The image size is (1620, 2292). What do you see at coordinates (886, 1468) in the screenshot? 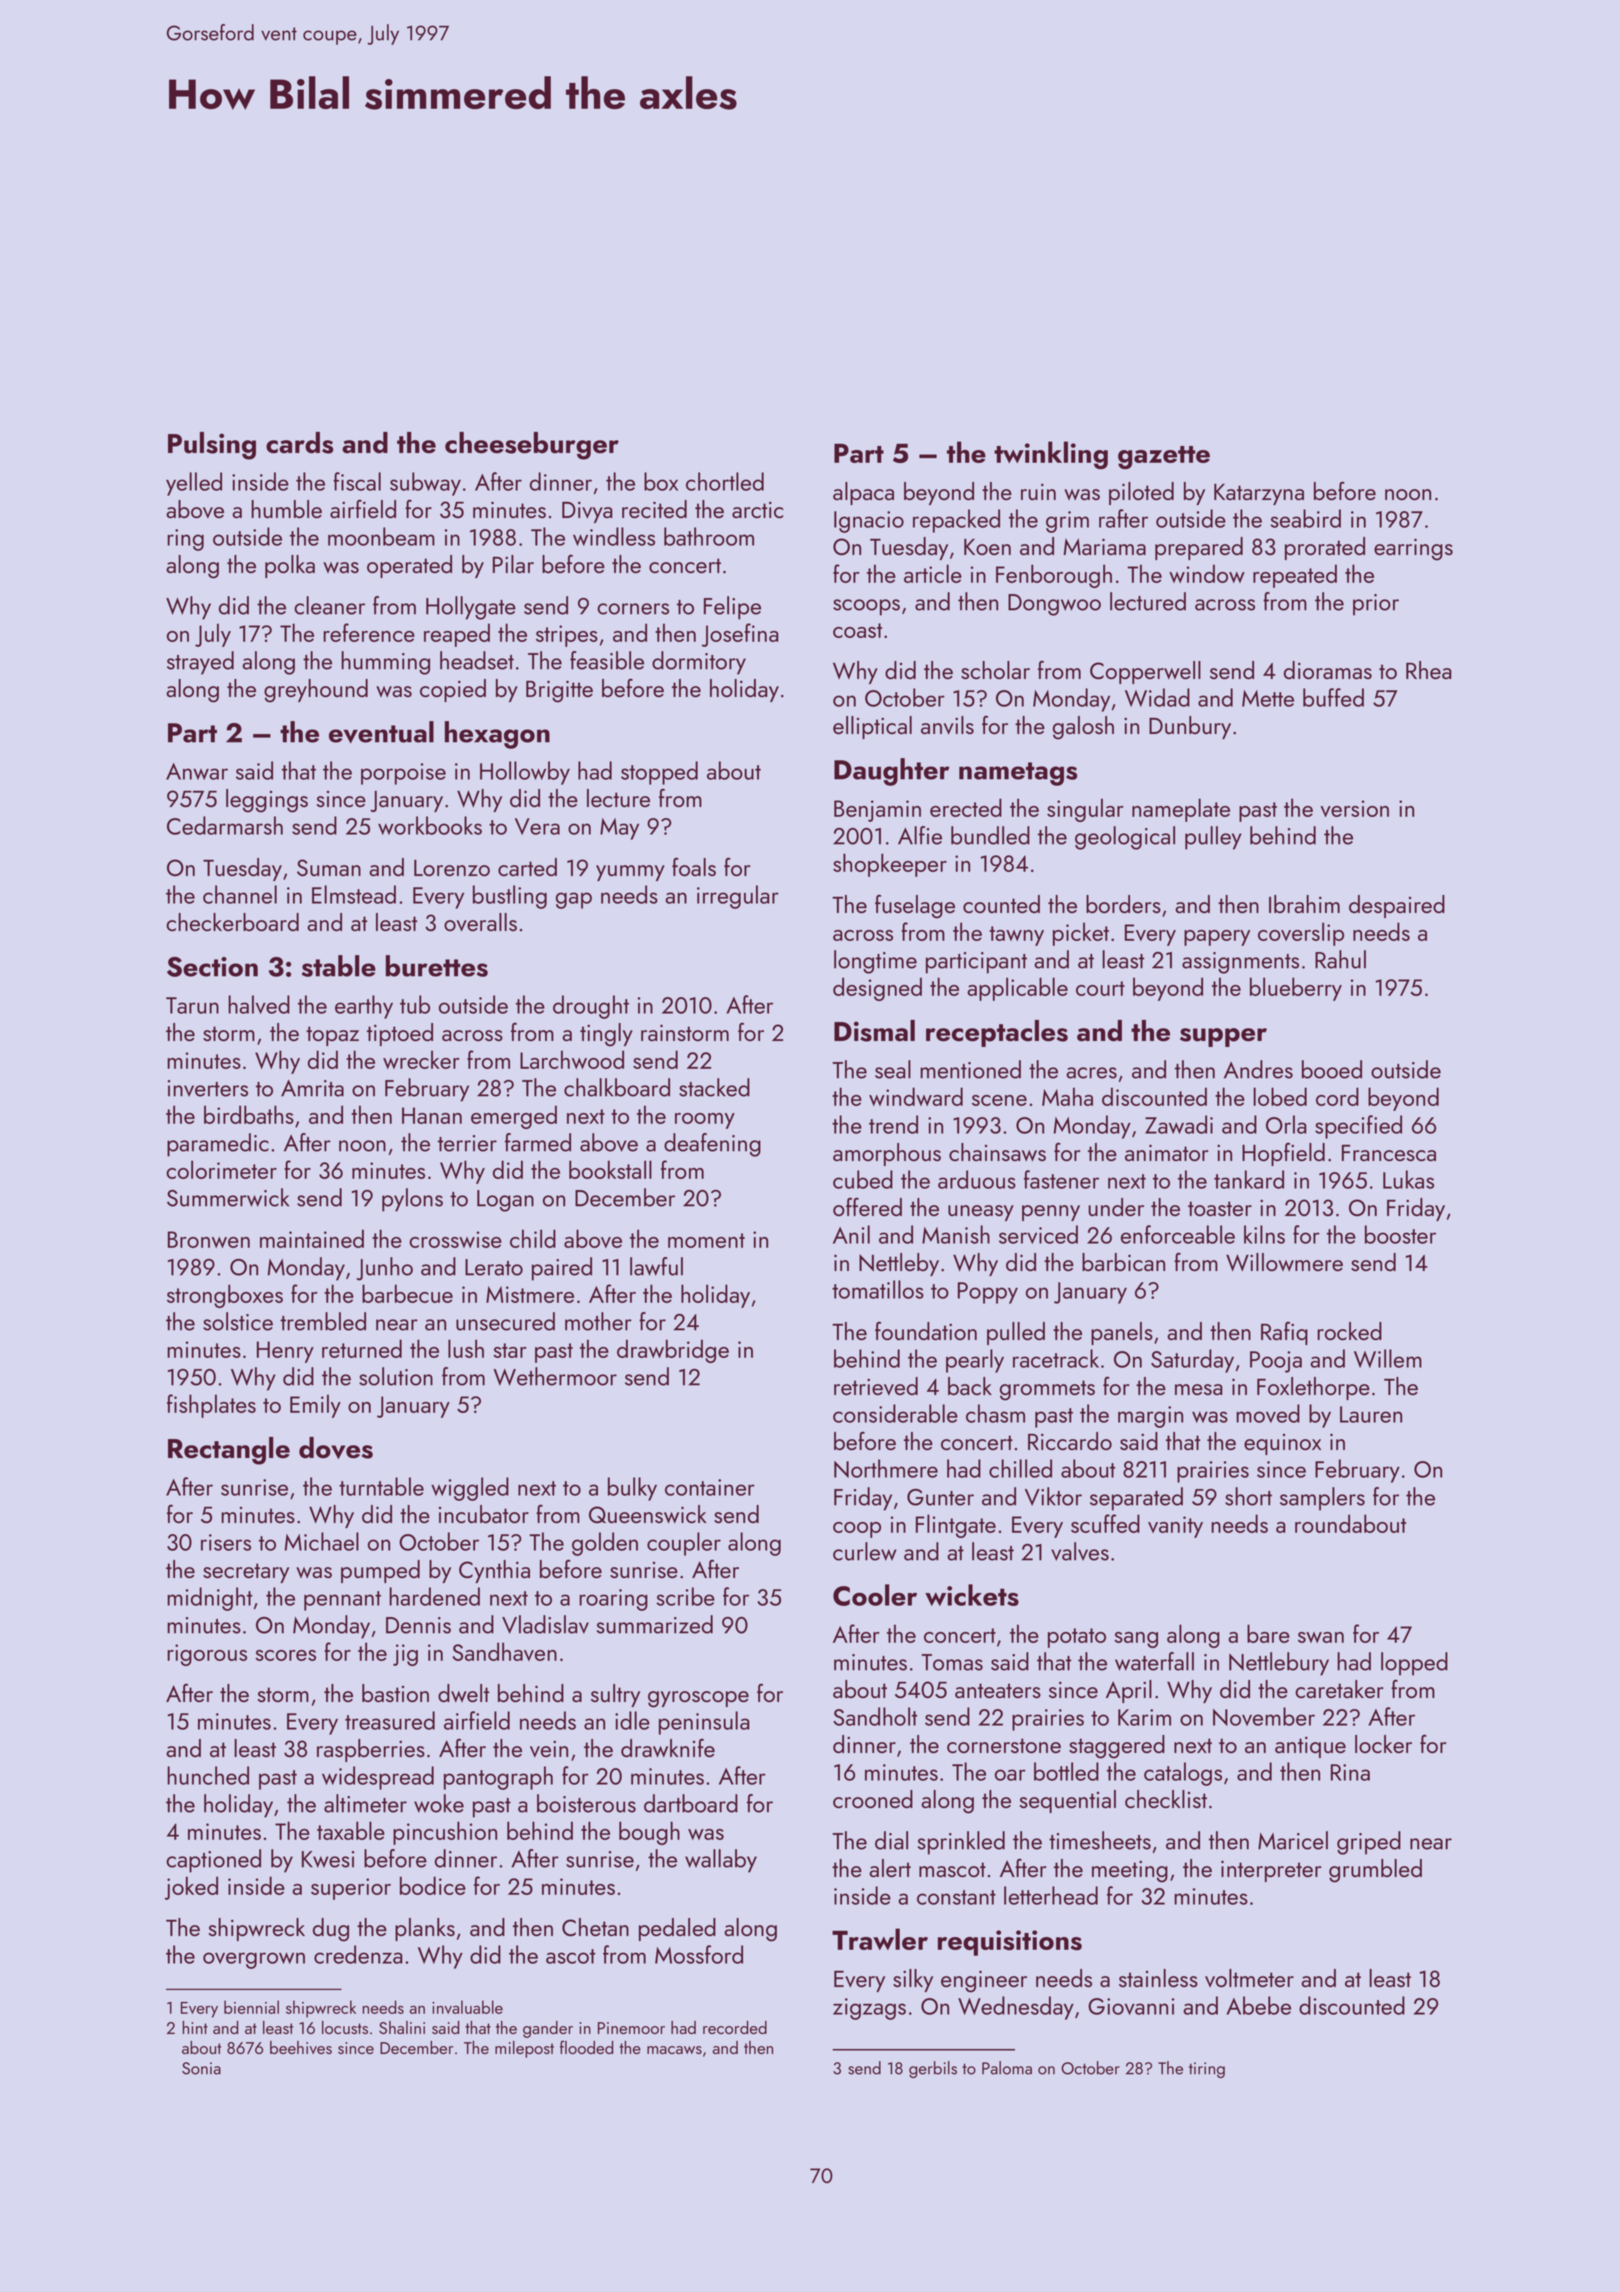
I see `Northmere` at bounding box center [886, 1468].
